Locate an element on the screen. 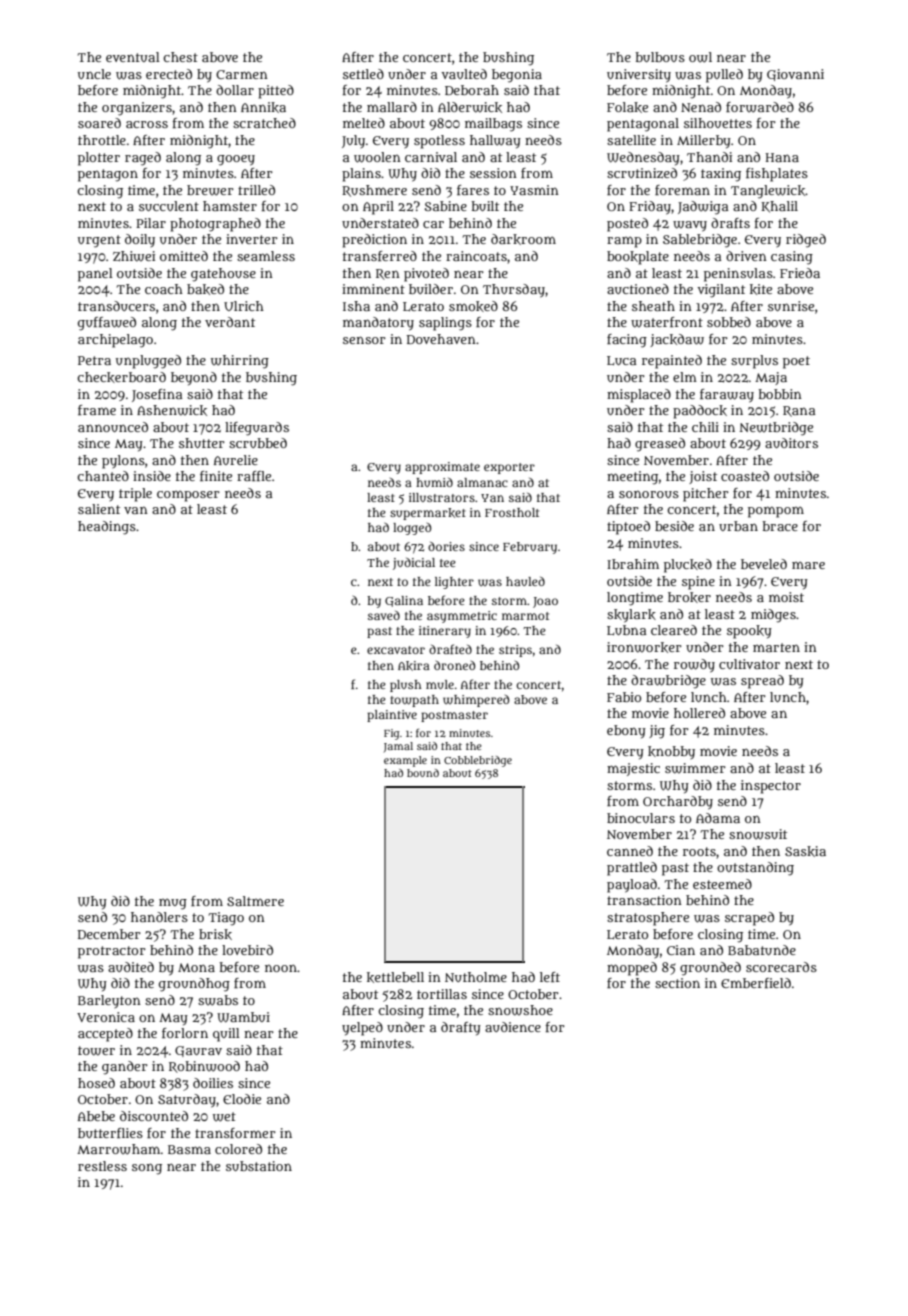 This screenshot has width=908, height=1316. mailbags is located at coordinates (493, 125).
